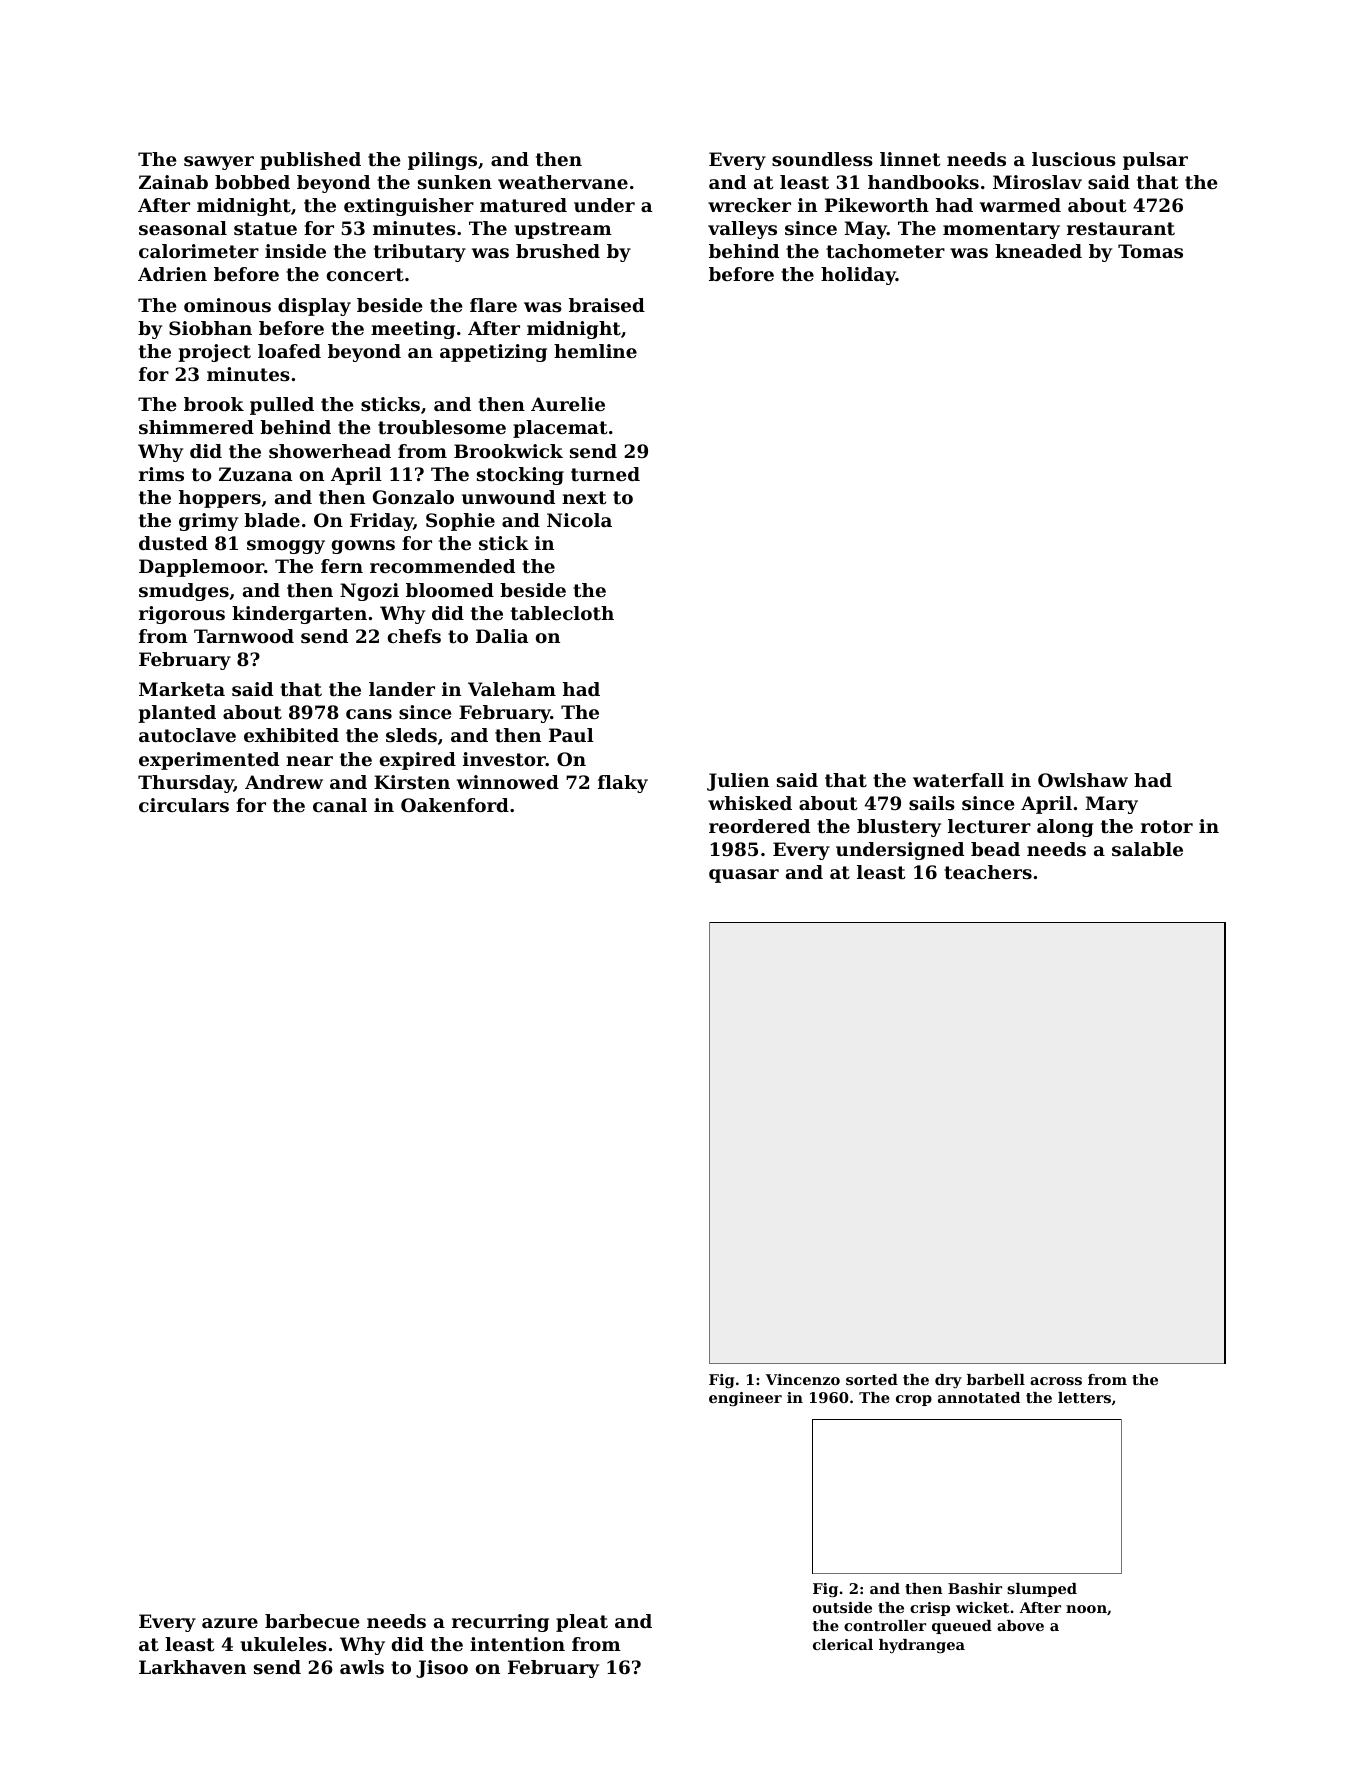 This image has width=1364, height=1765. I want to click on Larkhaven, so click(192, 1667).
